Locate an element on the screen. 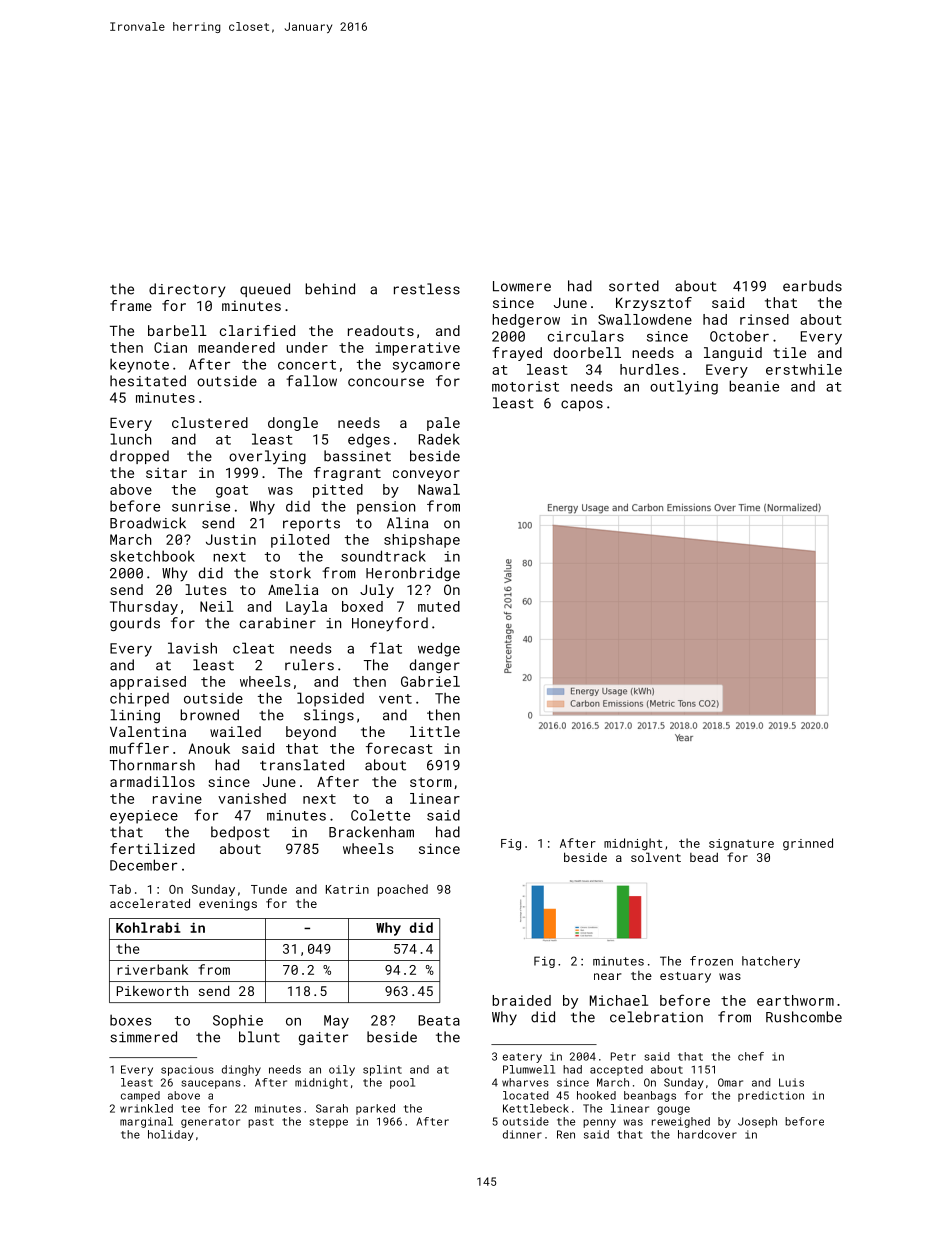 Image resolution: width=952 pixels, height=1233 pixels. Beata is located at coordinates (439, 1020).
